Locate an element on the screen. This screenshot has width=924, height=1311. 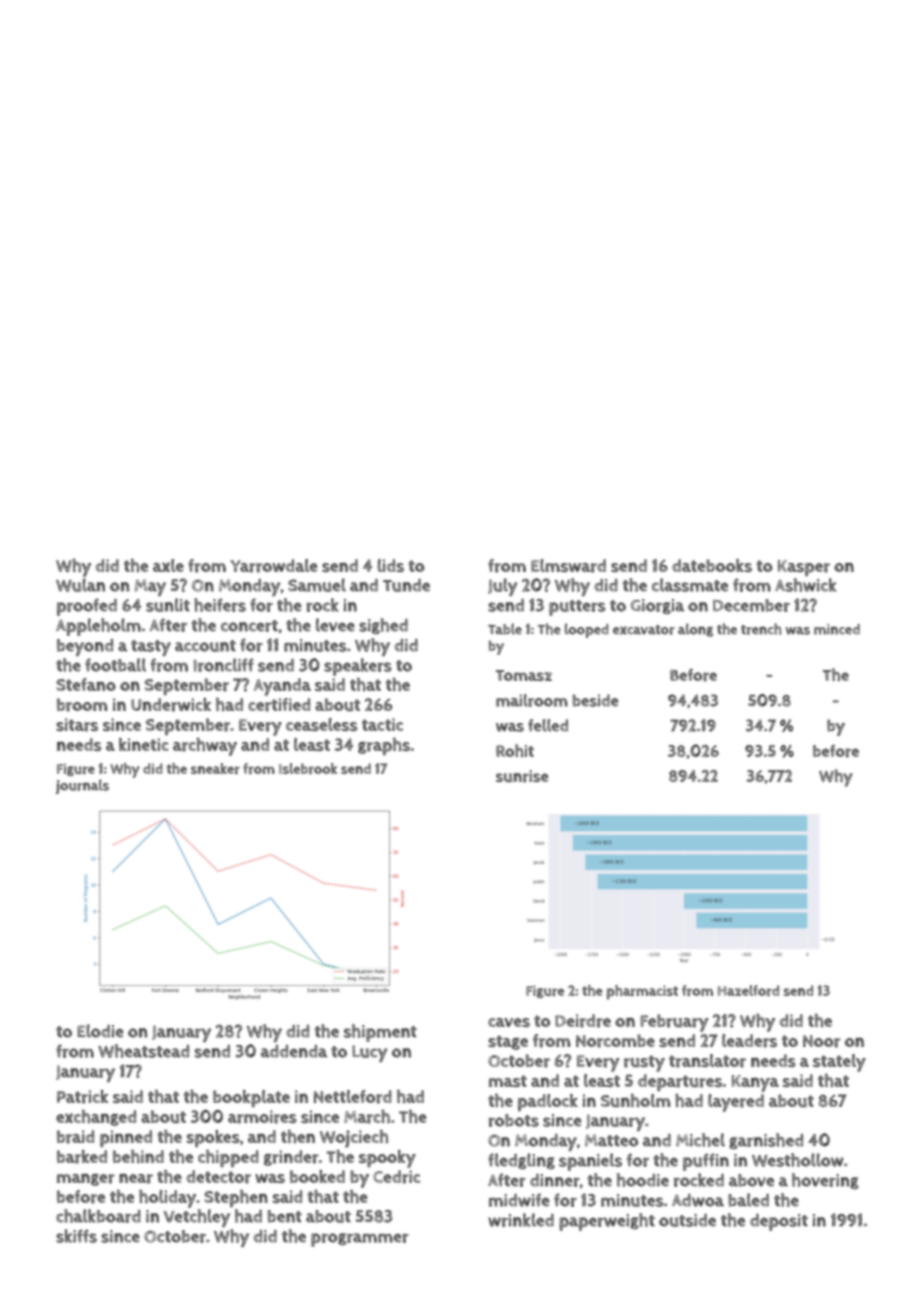
sunrise is located at coordinates (522, 776).
